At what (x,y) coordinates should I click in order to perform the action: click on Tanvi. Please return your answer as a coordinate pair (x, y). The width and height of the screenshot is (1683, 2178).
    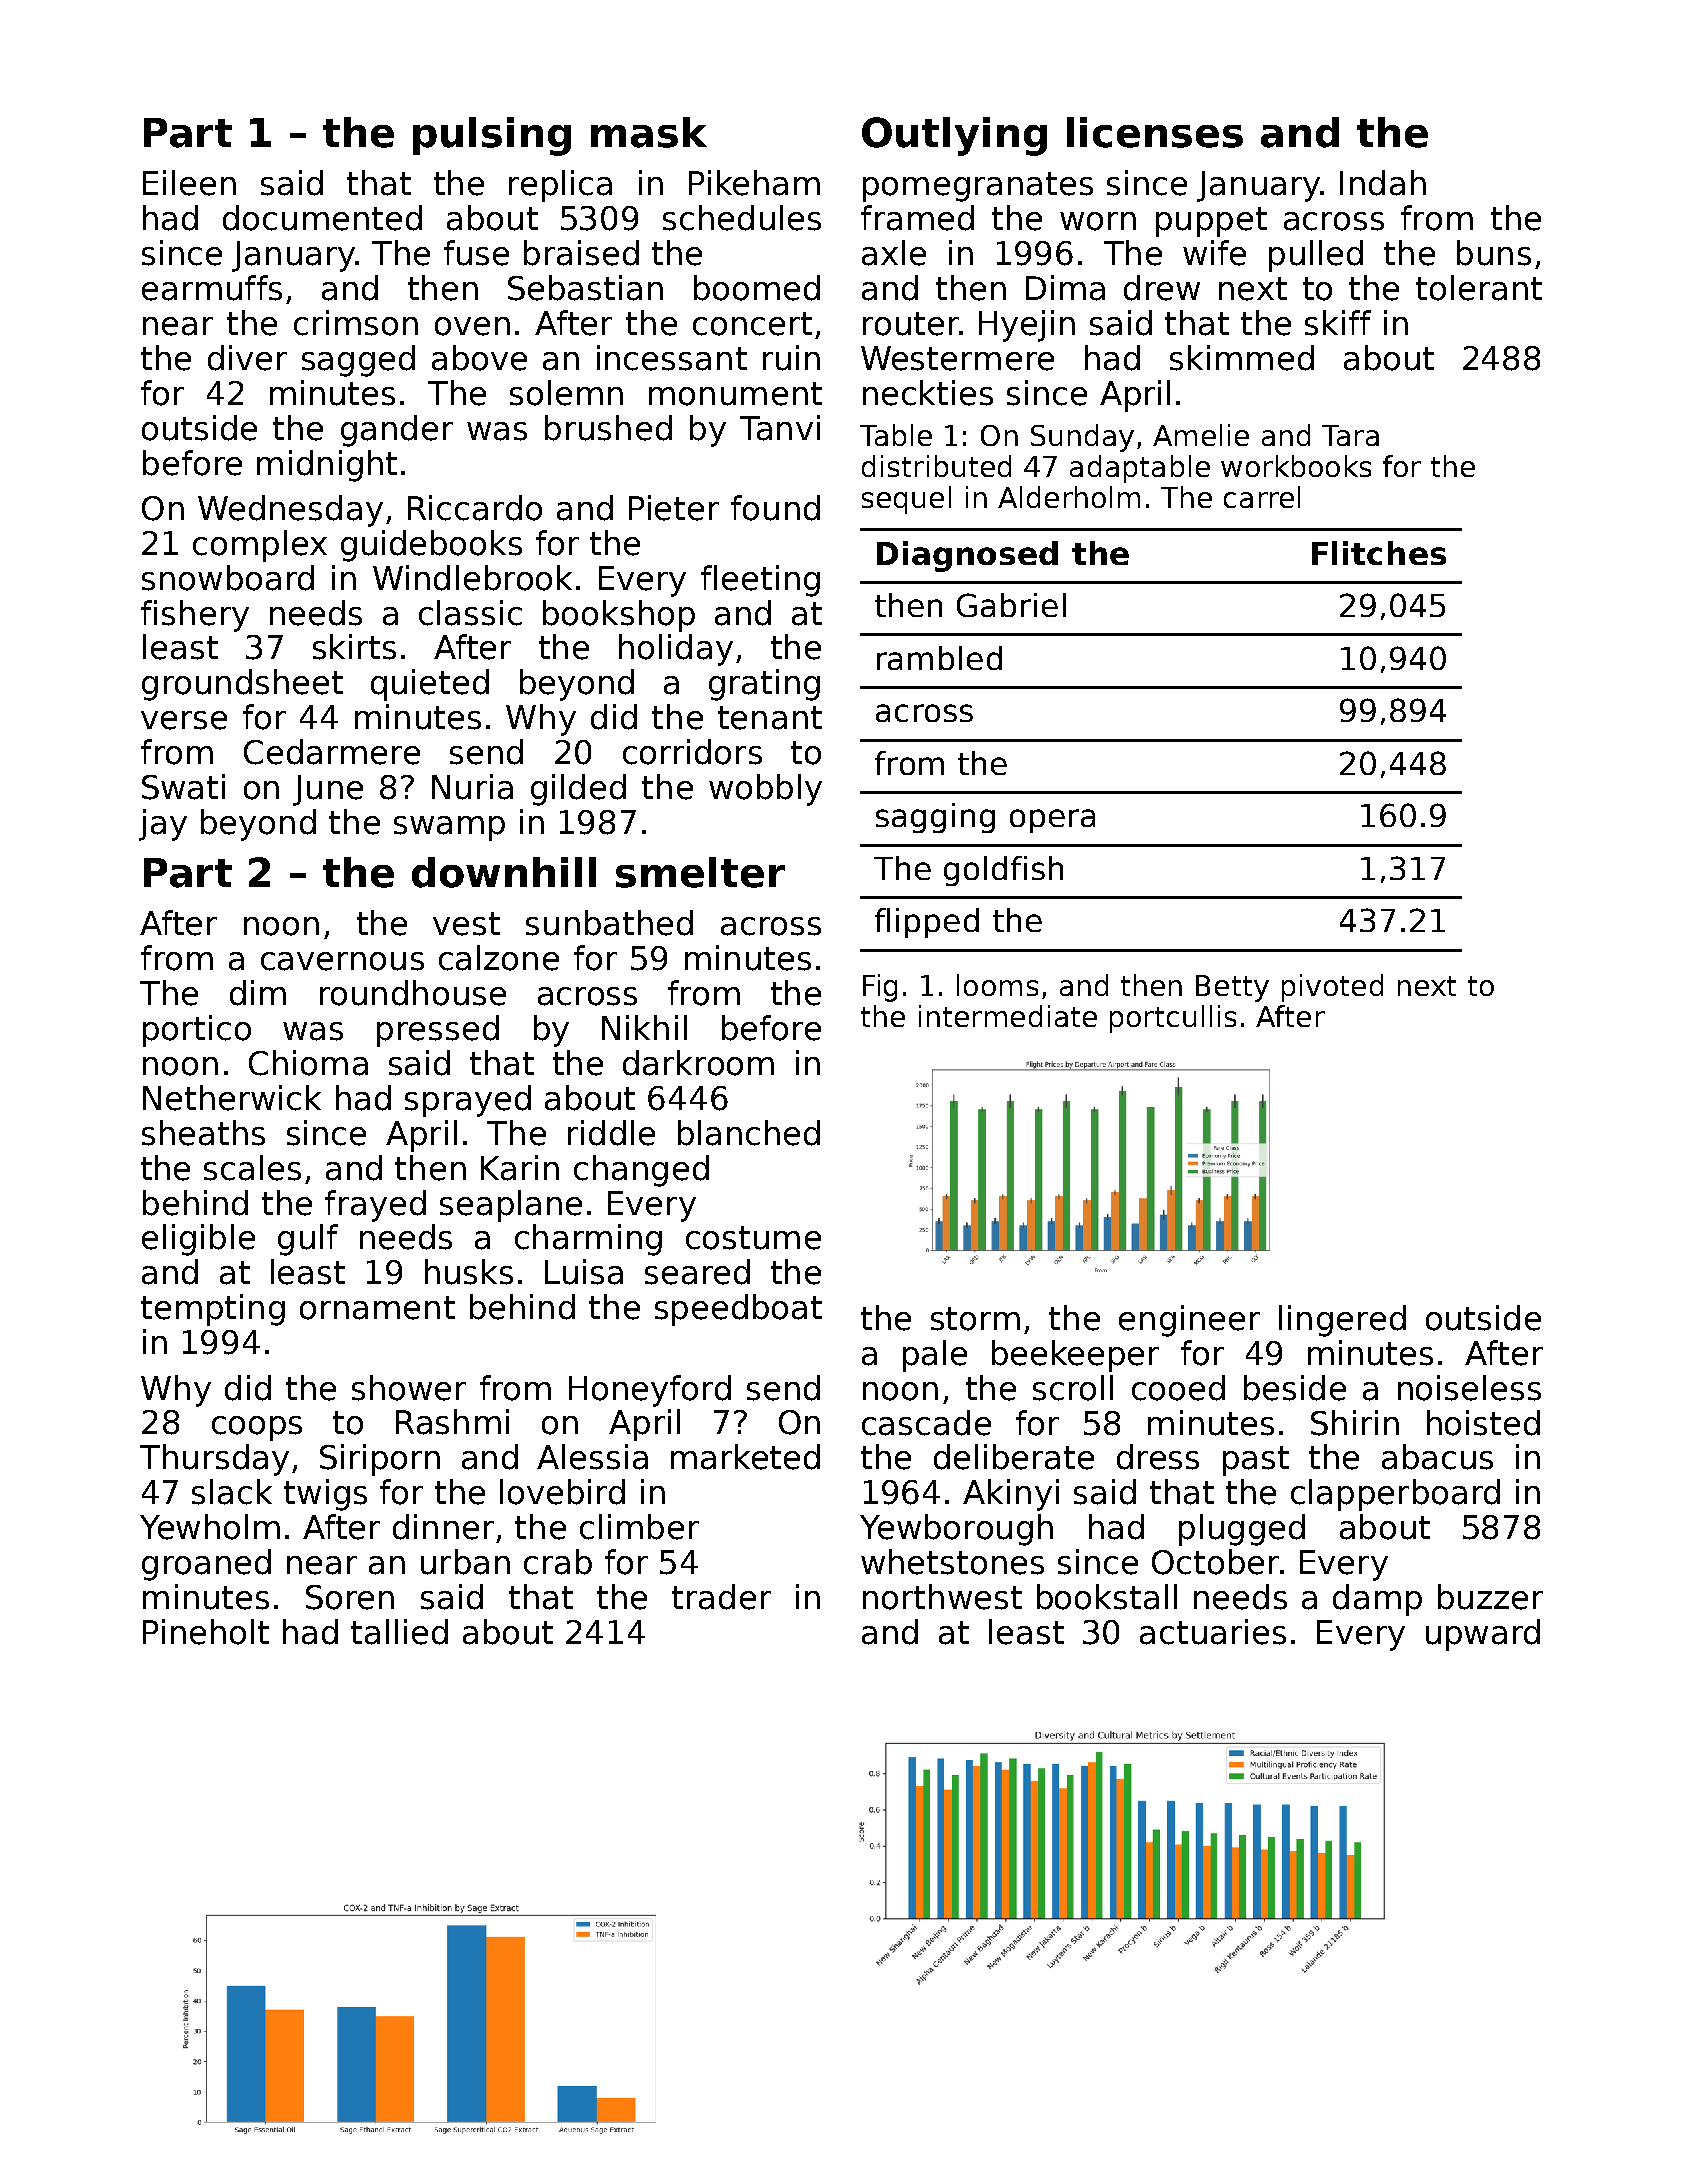
    Looking at the image, I should click on (780, 428).
